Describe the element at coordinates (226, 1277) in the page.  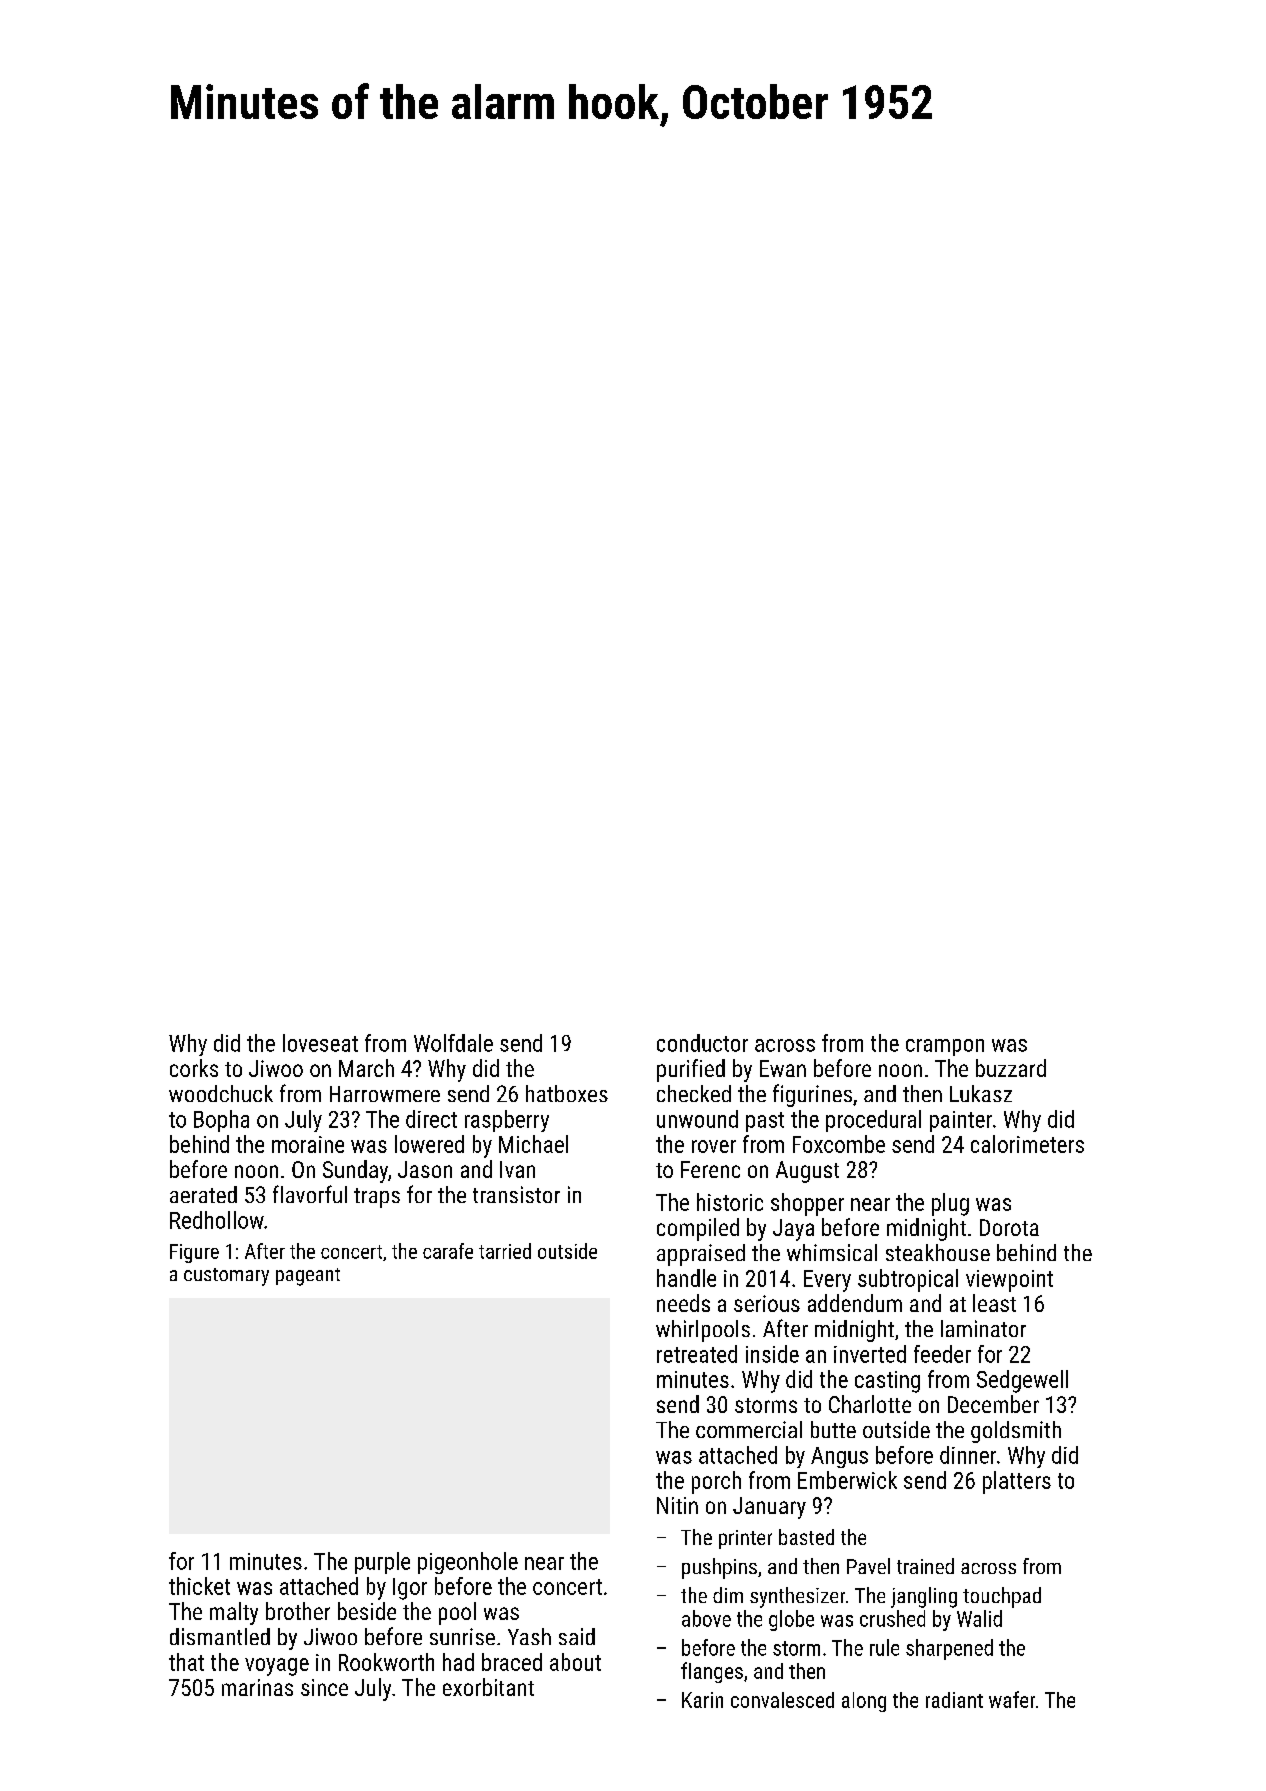
I see `customary` at that location.
